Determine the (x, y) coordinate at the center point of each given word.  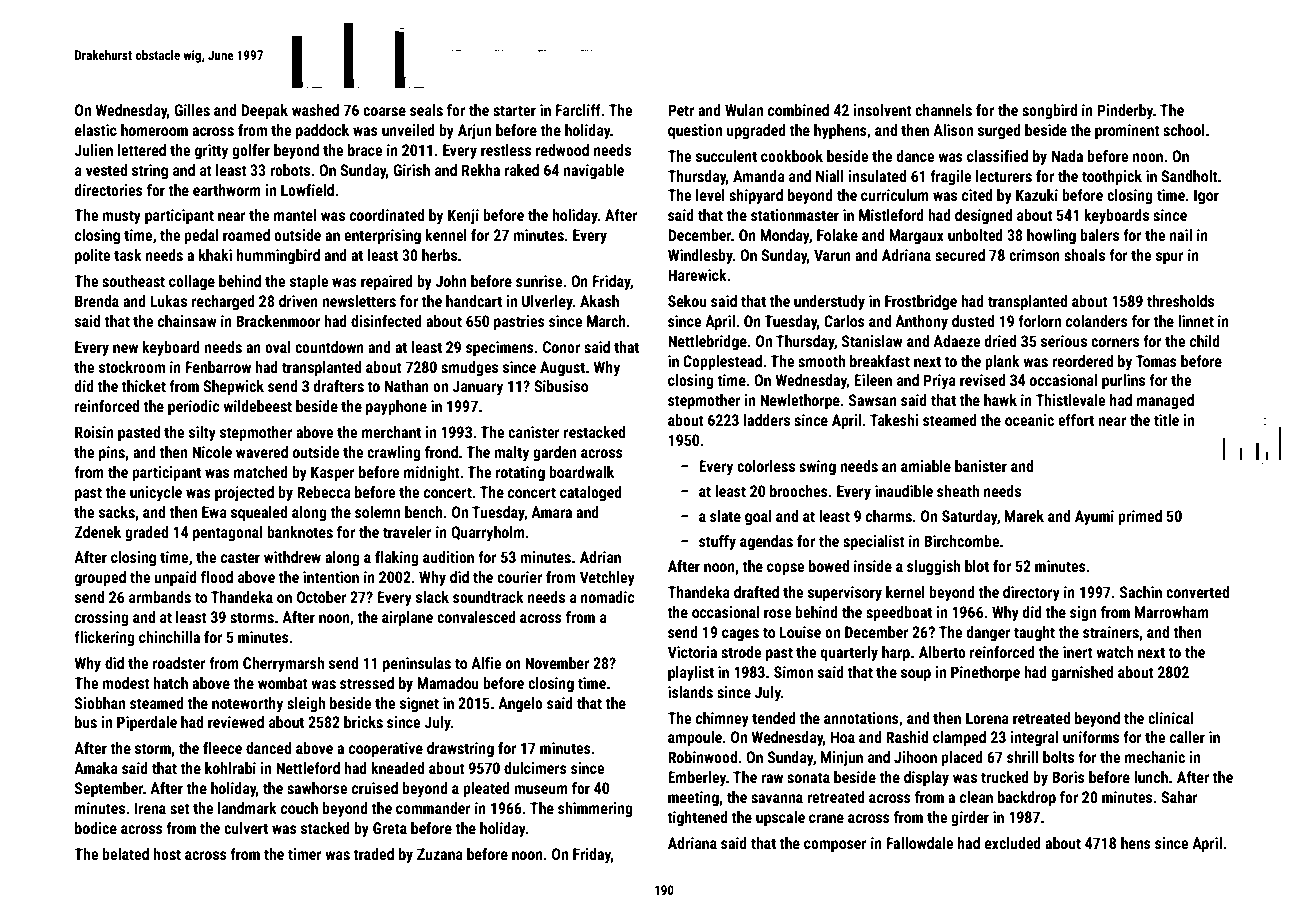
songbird (1049, 111)
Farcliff (578, 110)
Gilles (192, 110)
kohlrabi (230, 768)
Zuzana (440, 854)
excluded (1013, 843)
